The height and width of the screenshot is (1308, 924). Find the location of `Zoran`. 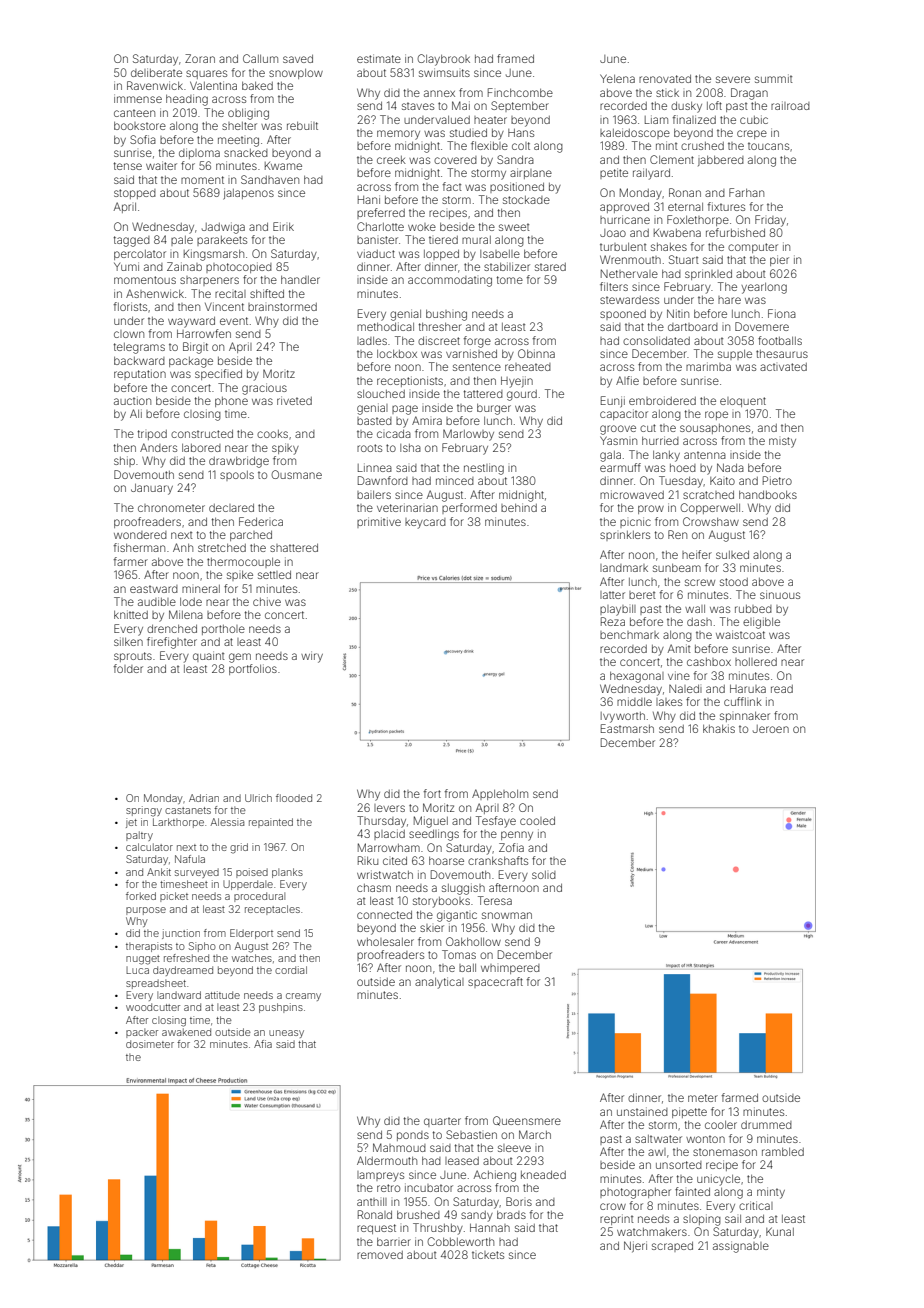

Zoran is located at coordinates (200, 58).
